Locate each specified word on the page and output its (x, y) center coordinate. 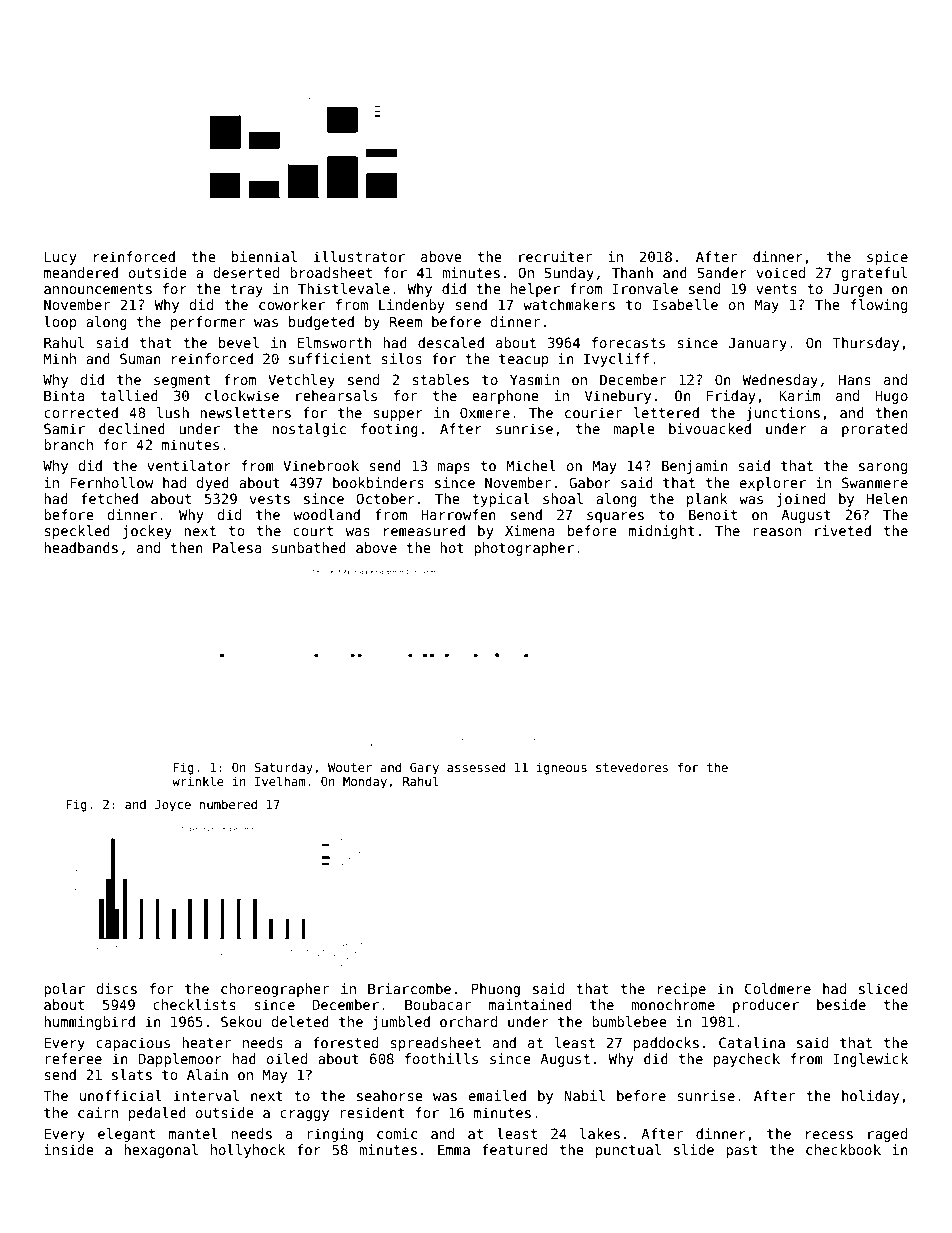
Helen (887, 498)
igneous (561, 768)
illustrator (359, 256)
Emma (454, 1149)
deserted (246, 272)
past (742, 1151)
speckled (77, 532)
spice (887, 258)
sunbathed (309, 547)
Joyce (173, 806)
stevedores (632, 767)
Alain (207, 1074)
